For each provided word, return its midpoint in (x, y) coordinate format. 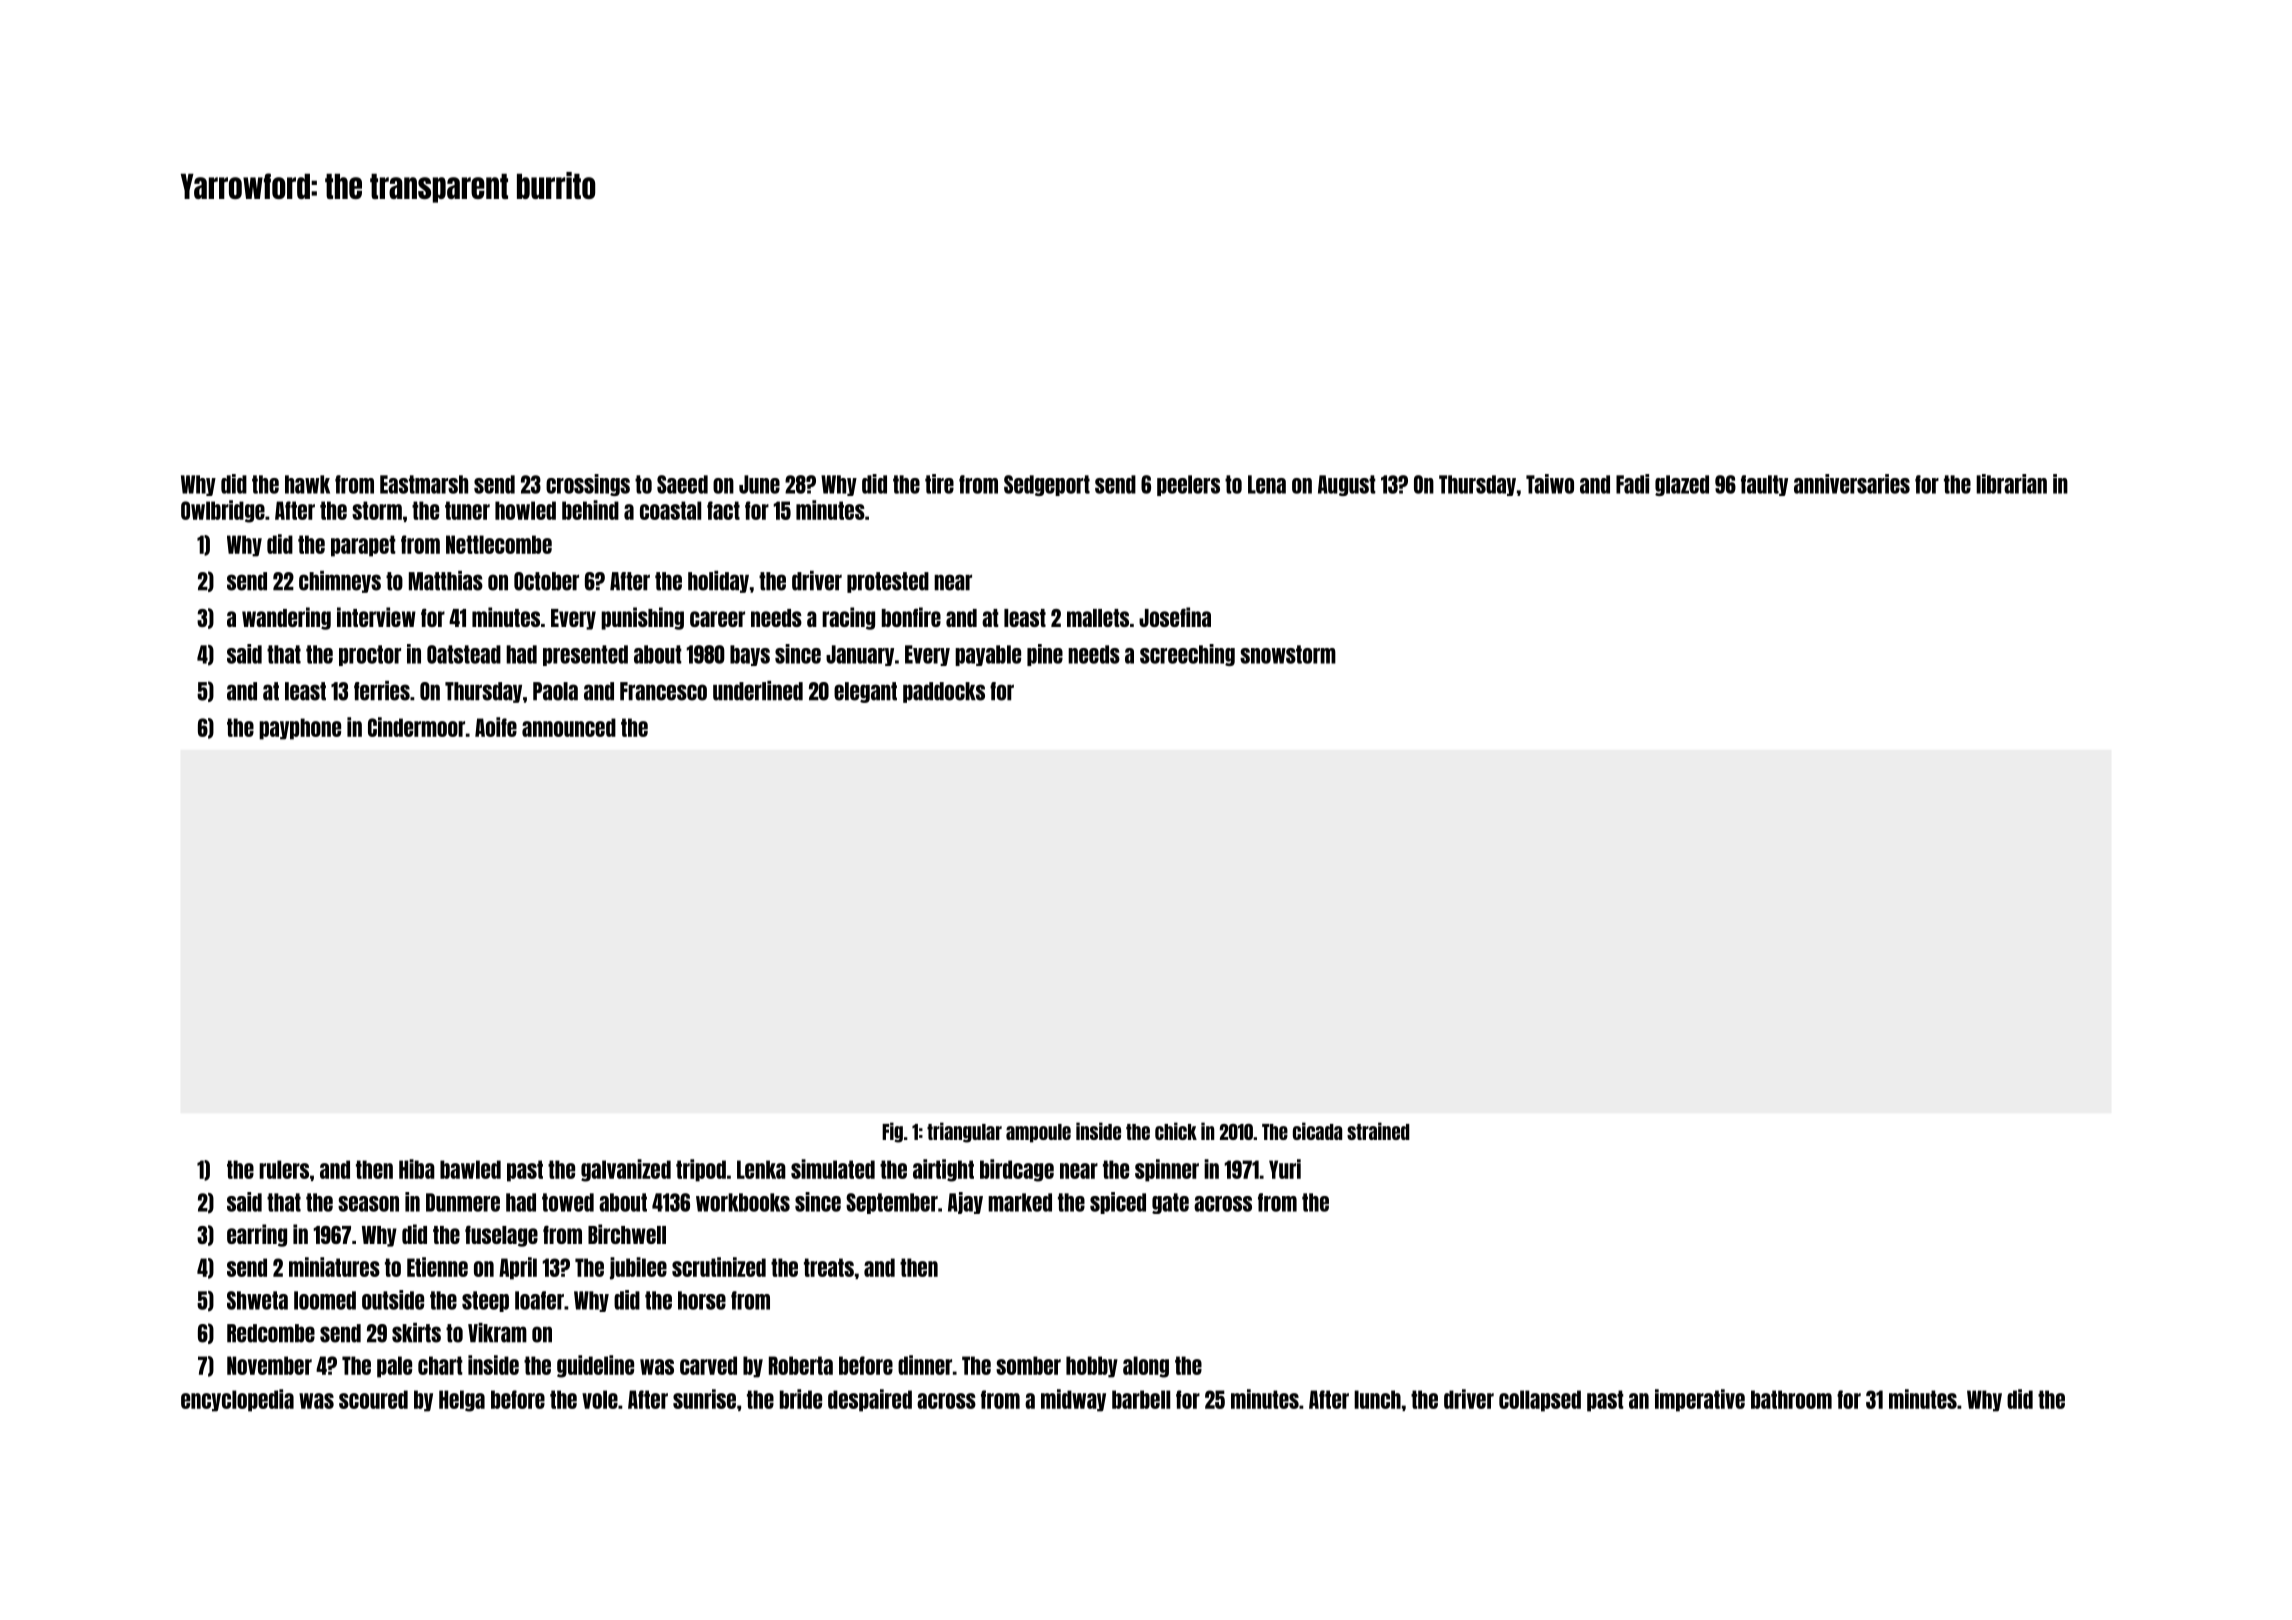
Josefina (1175, 617)
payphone (300, 729)
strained (1378, 1131)
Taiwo (1550, 484)
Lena (1267, 484)
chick (1176, 1131)
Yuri (1285, 1169)
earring (257, 1235)
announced (569, 727)
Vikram (497, 1333)
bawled (470, 1169)
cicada (1317, 1131)
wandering (286, 618)
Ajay (965, 1203)
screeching (1187, 655)
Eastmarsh (424, 484)
